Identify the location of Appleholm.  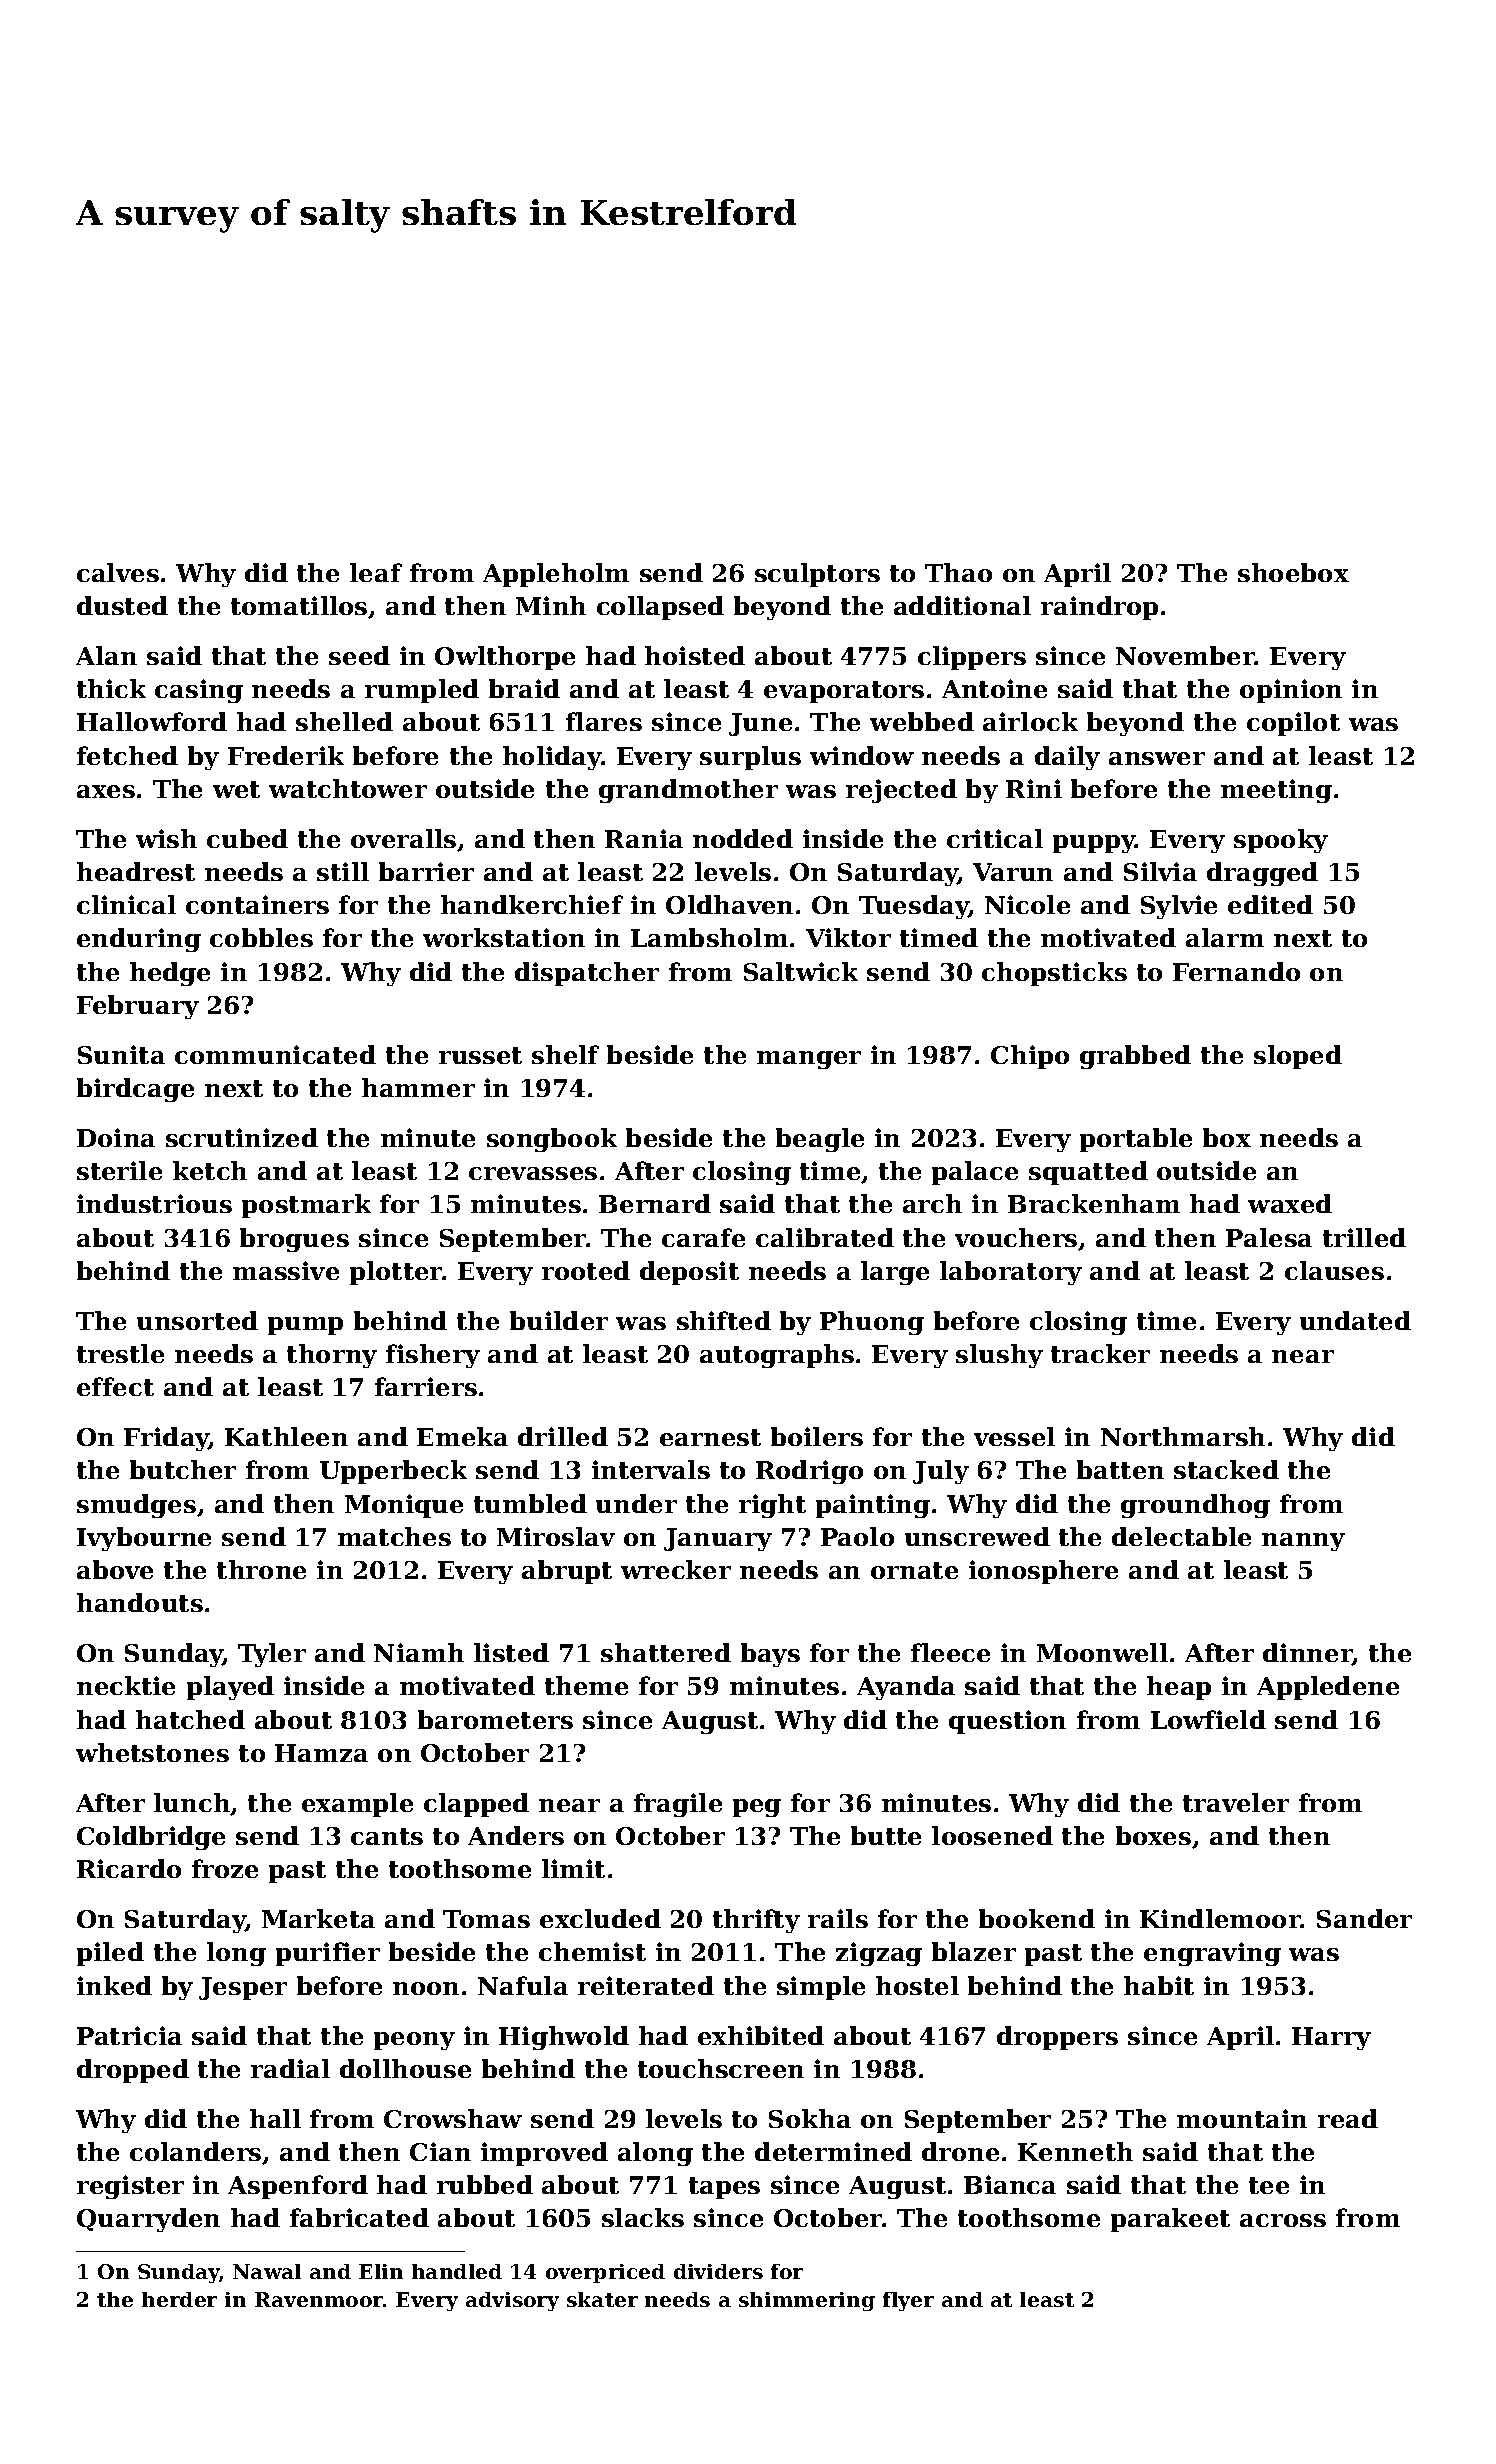
(556, 575).
